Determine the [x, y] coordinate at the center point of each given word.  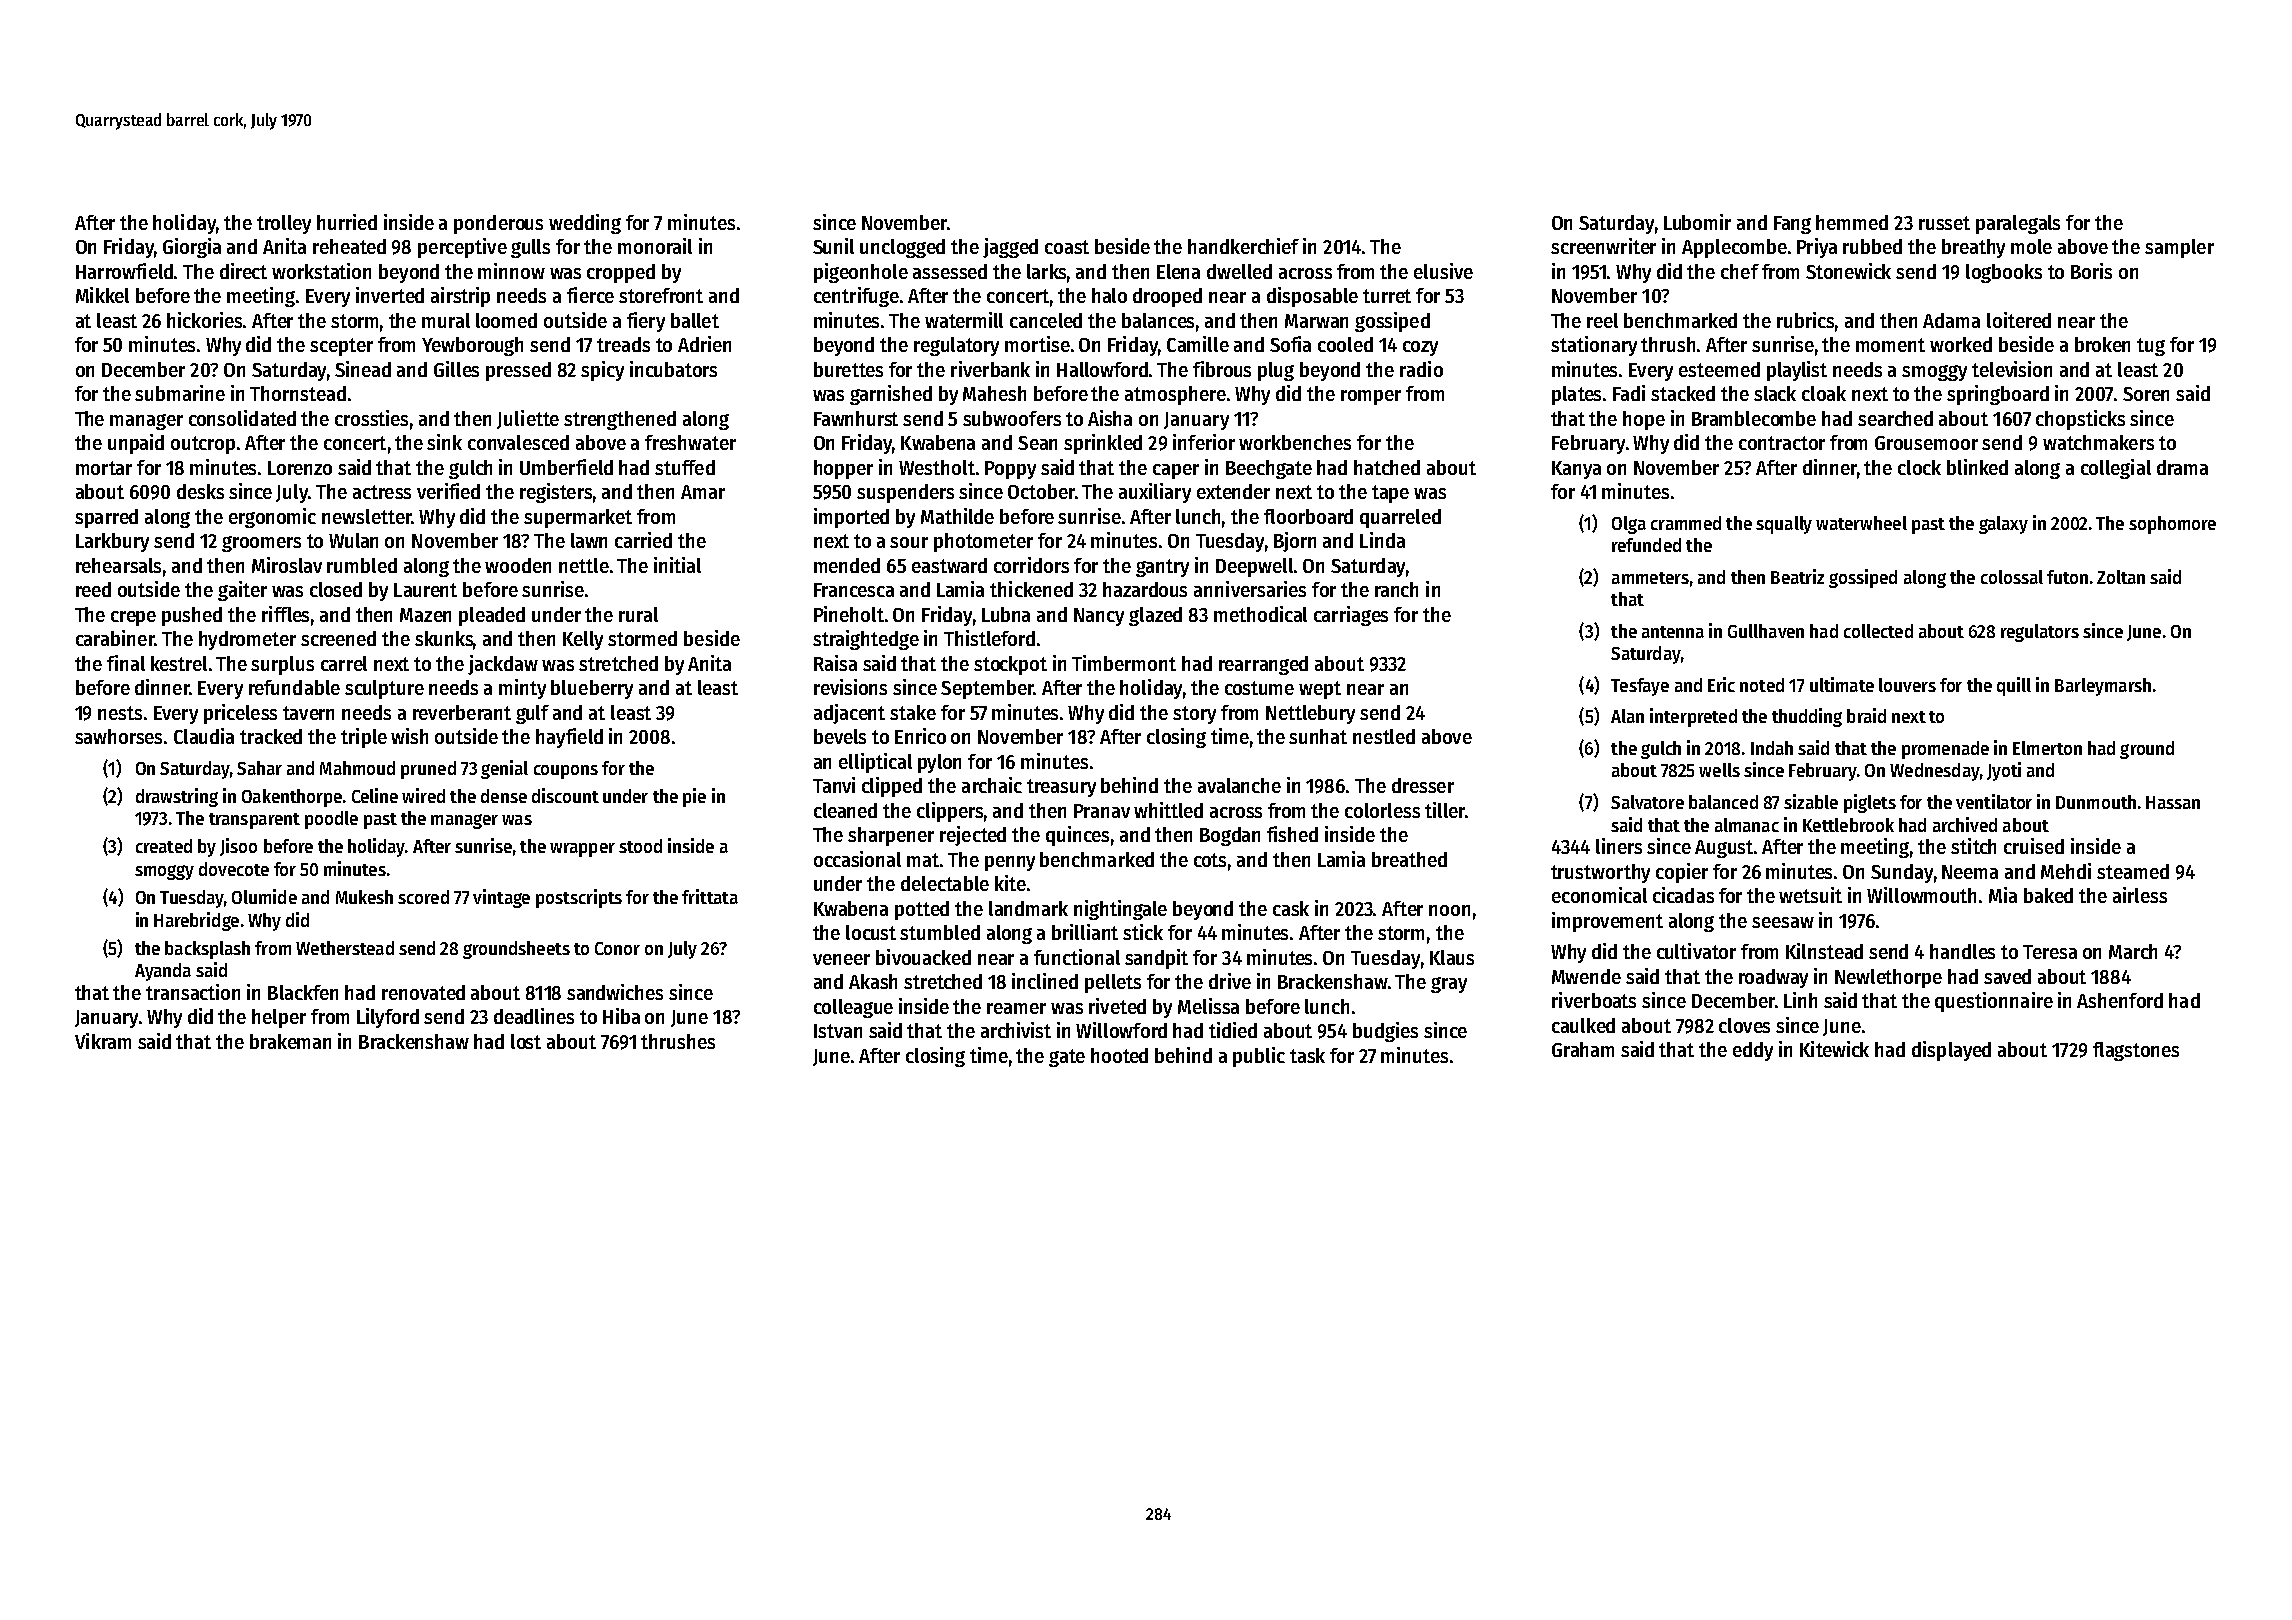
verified [448, 491]
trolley [284, 224]
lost [526, 1041]
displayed [1951, 1051]
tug [2151, 347]
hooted [1119, 1055]
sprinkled [1103, 444]
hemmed [1852, 222]
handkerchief [1243, 246]
